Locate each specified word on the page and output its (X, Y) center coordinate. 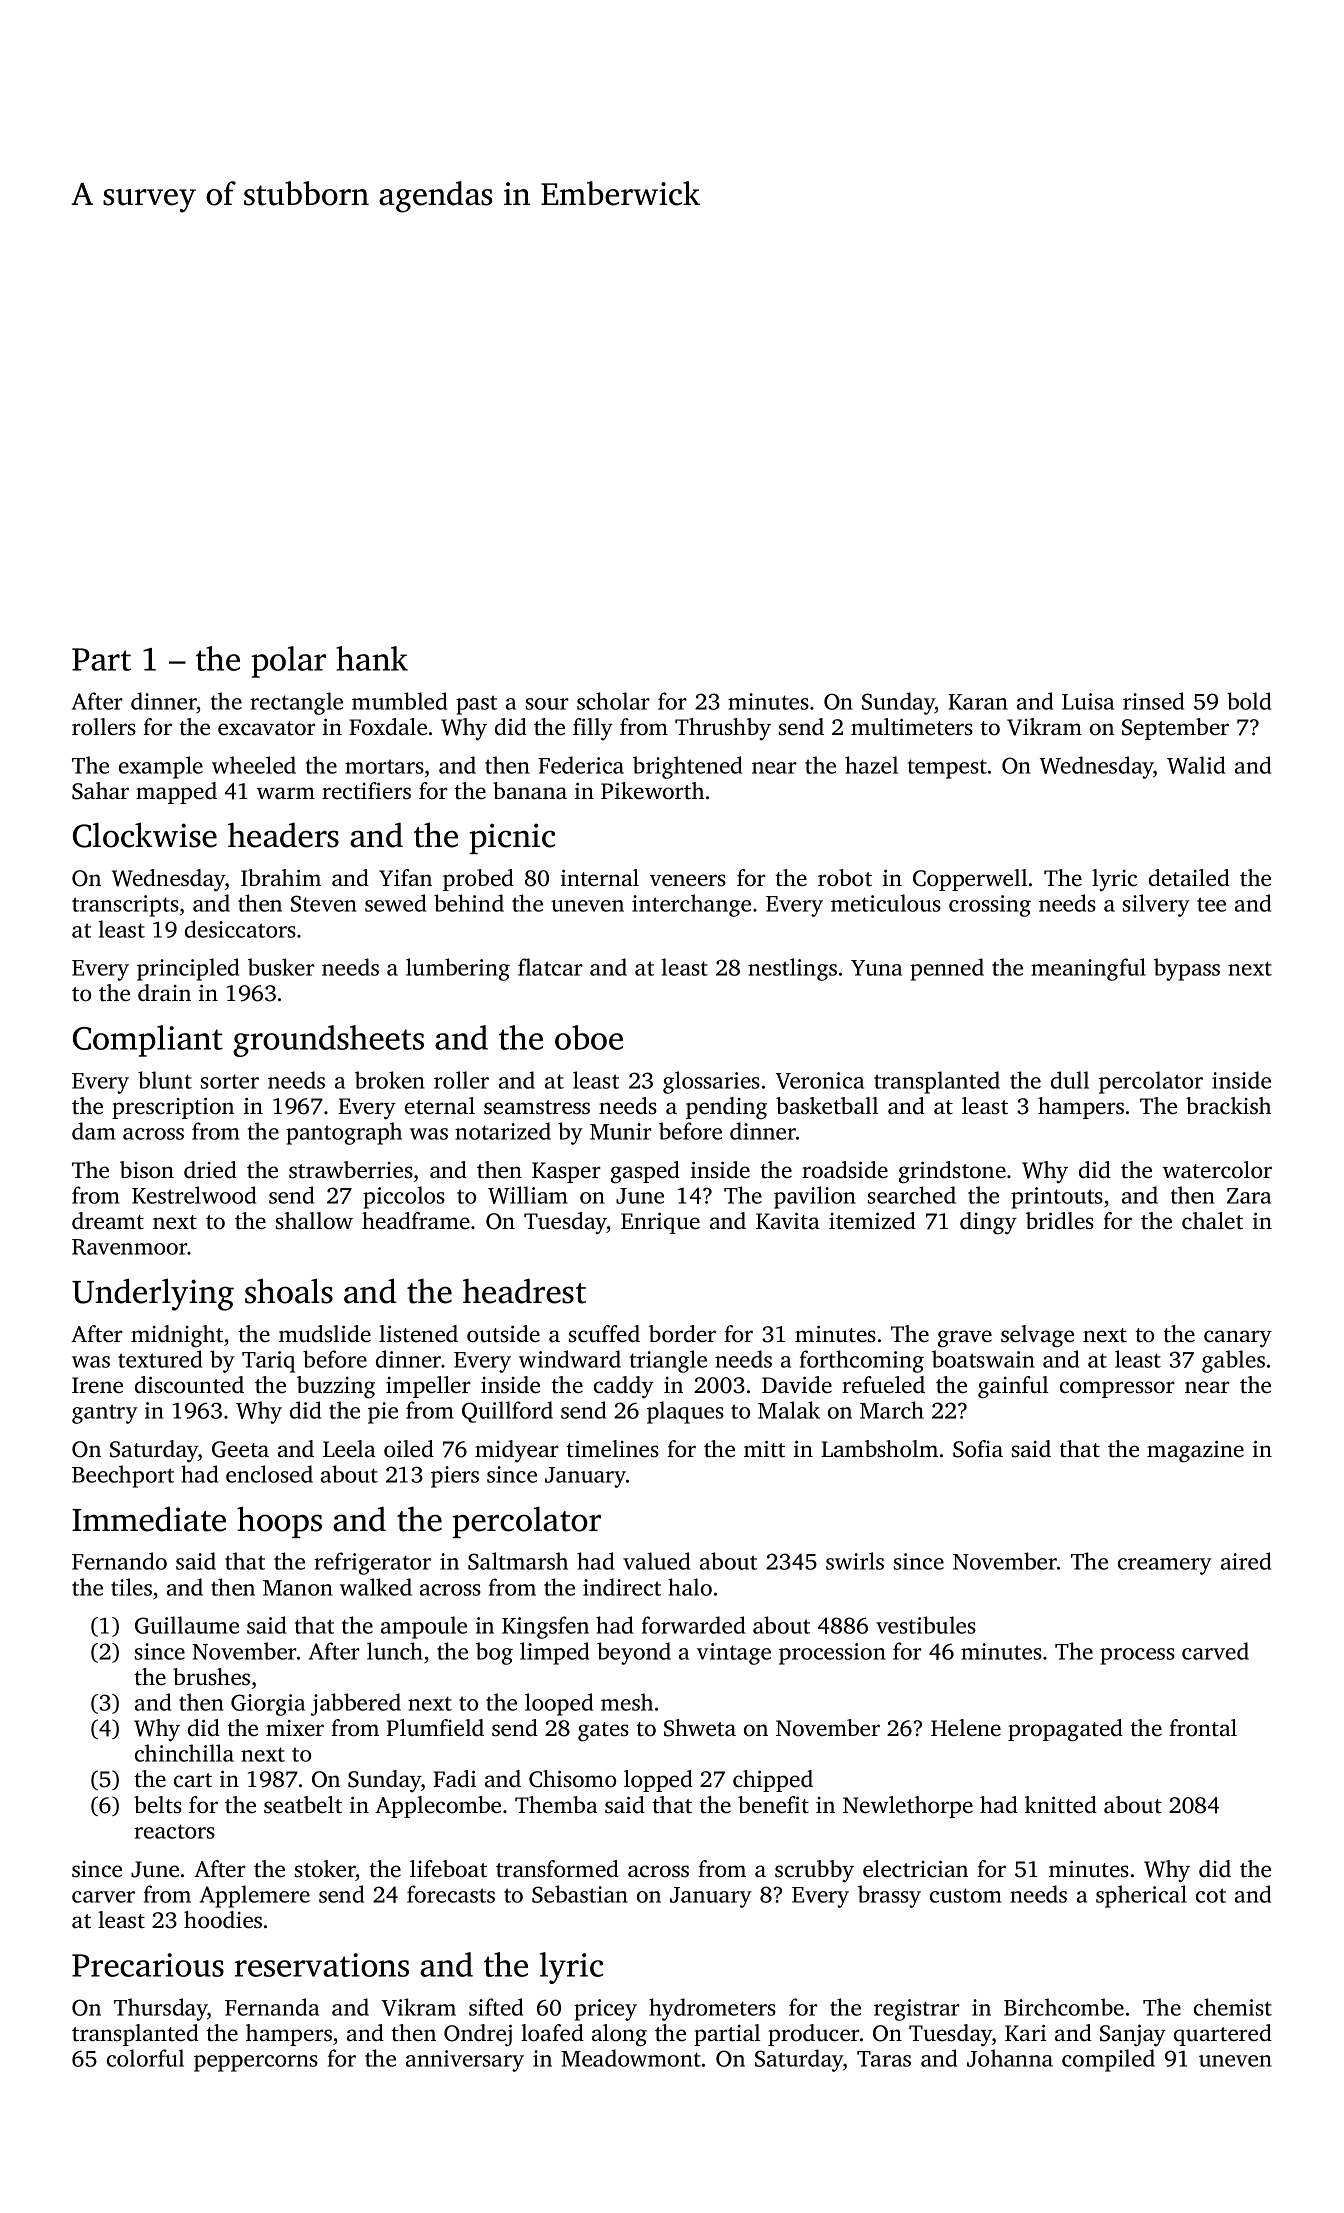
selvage (1037, 1336)
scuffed (604, 1334)
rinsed (1153, 701)
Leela (349, 1449)
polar (288, 662)
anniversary (465, 2061)
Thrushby (723, 729)
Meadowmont (631, 2058)
